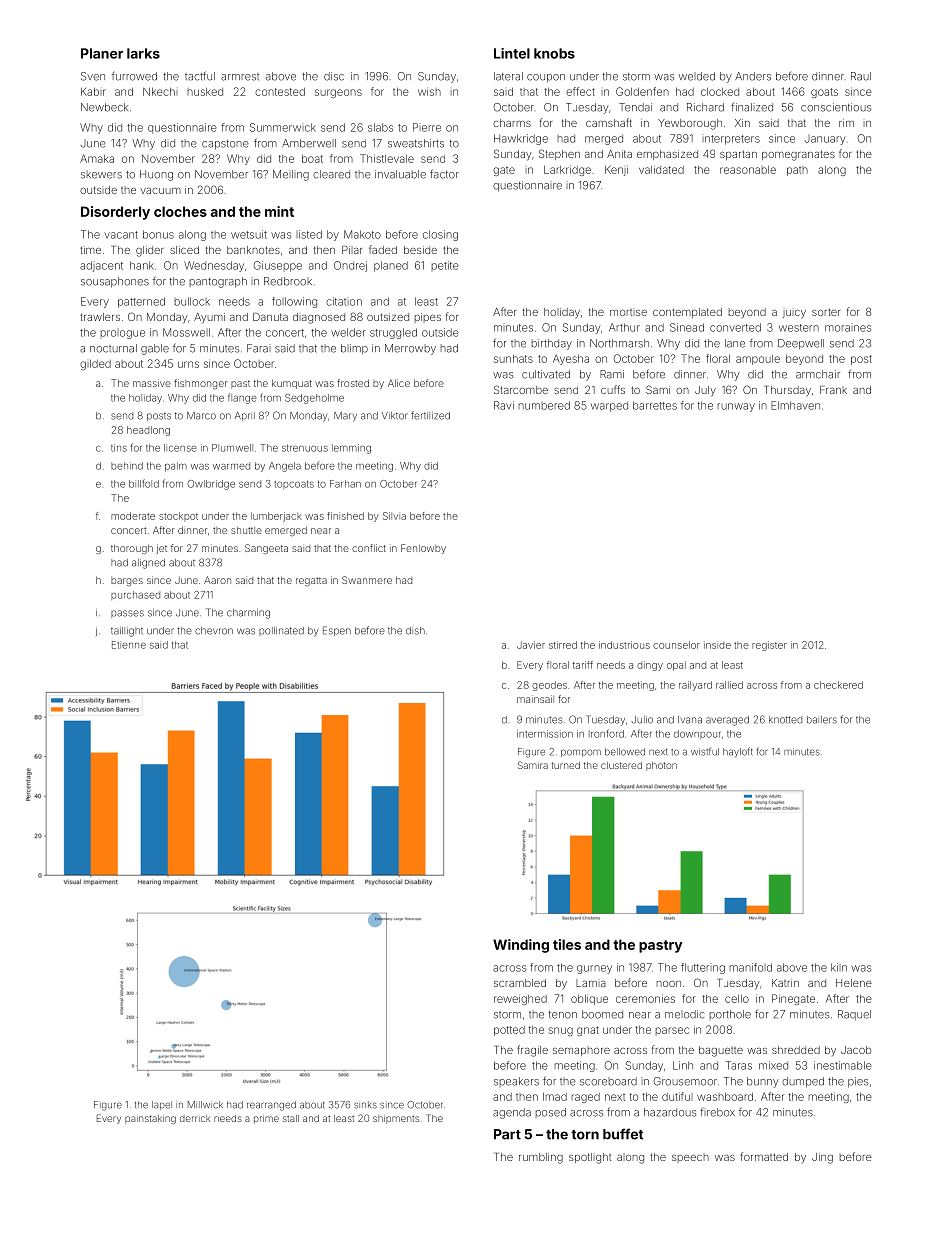 The width and height of the document is (952, 1233). What do you see at coordinates (129, 645) in the document?
I see `Etienne` at bounding box center [129, 645].
